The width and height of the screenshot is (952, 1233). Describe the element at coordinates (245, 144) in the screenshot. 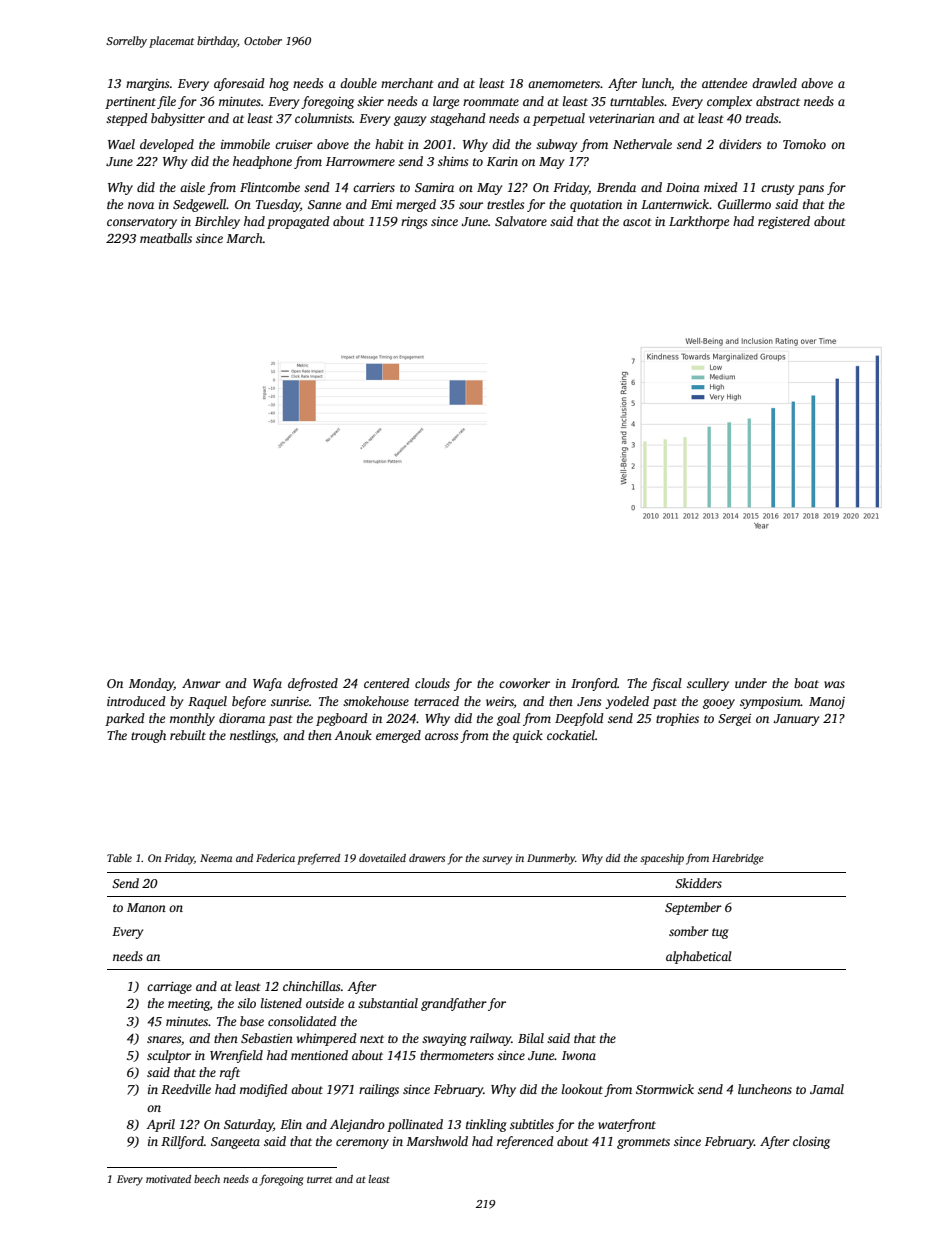

I see `immobile` at that location.
